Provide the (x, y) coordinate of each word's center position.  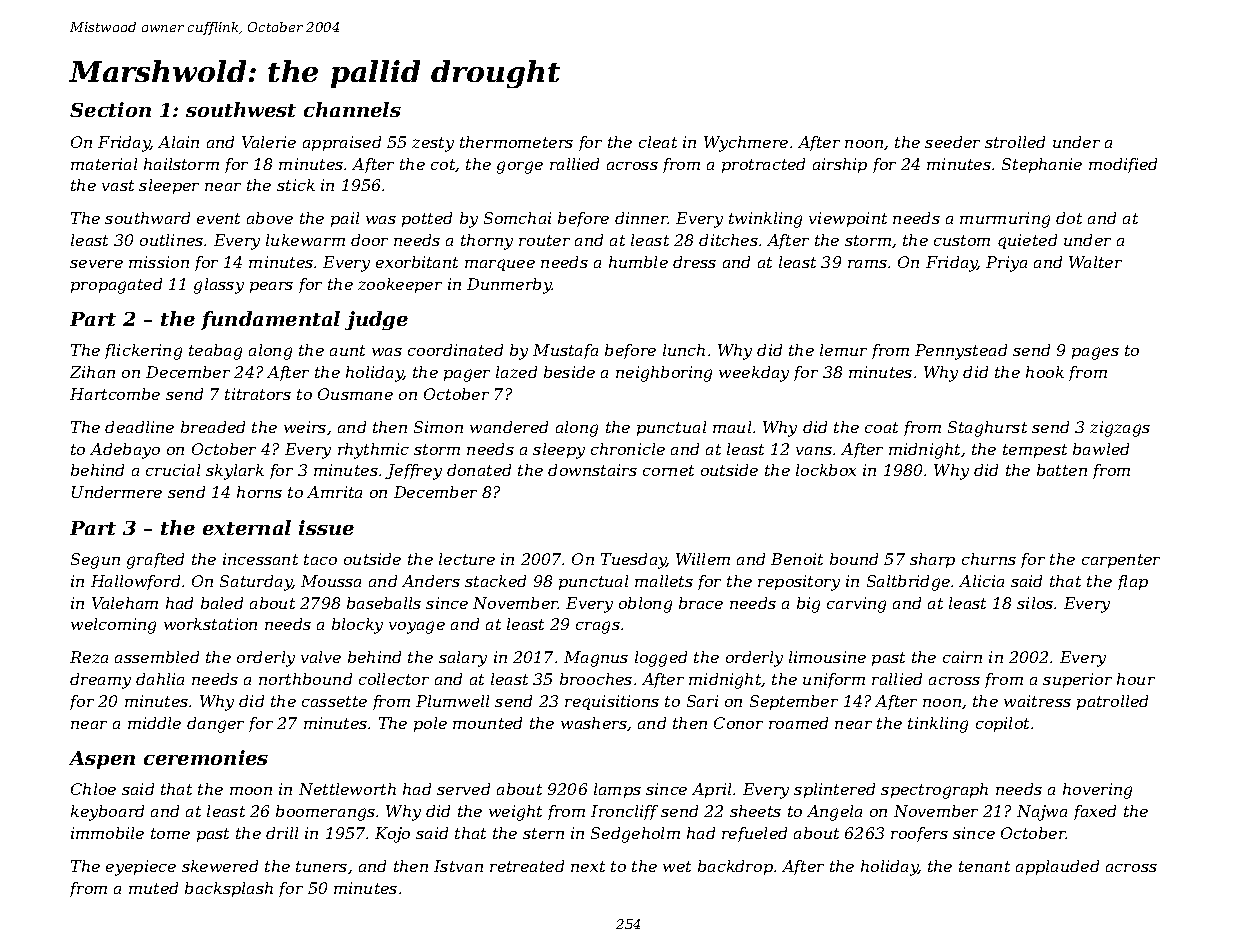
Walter (1095, 262)
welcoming (113, 626)
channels (352, 109)
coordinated (455, 350)
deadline (139, 427)
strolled (1015, 142)
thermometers (516, 142)
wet (677, 866)
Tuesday (634, 561)
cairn (962, 657)
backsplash (229, 889)
